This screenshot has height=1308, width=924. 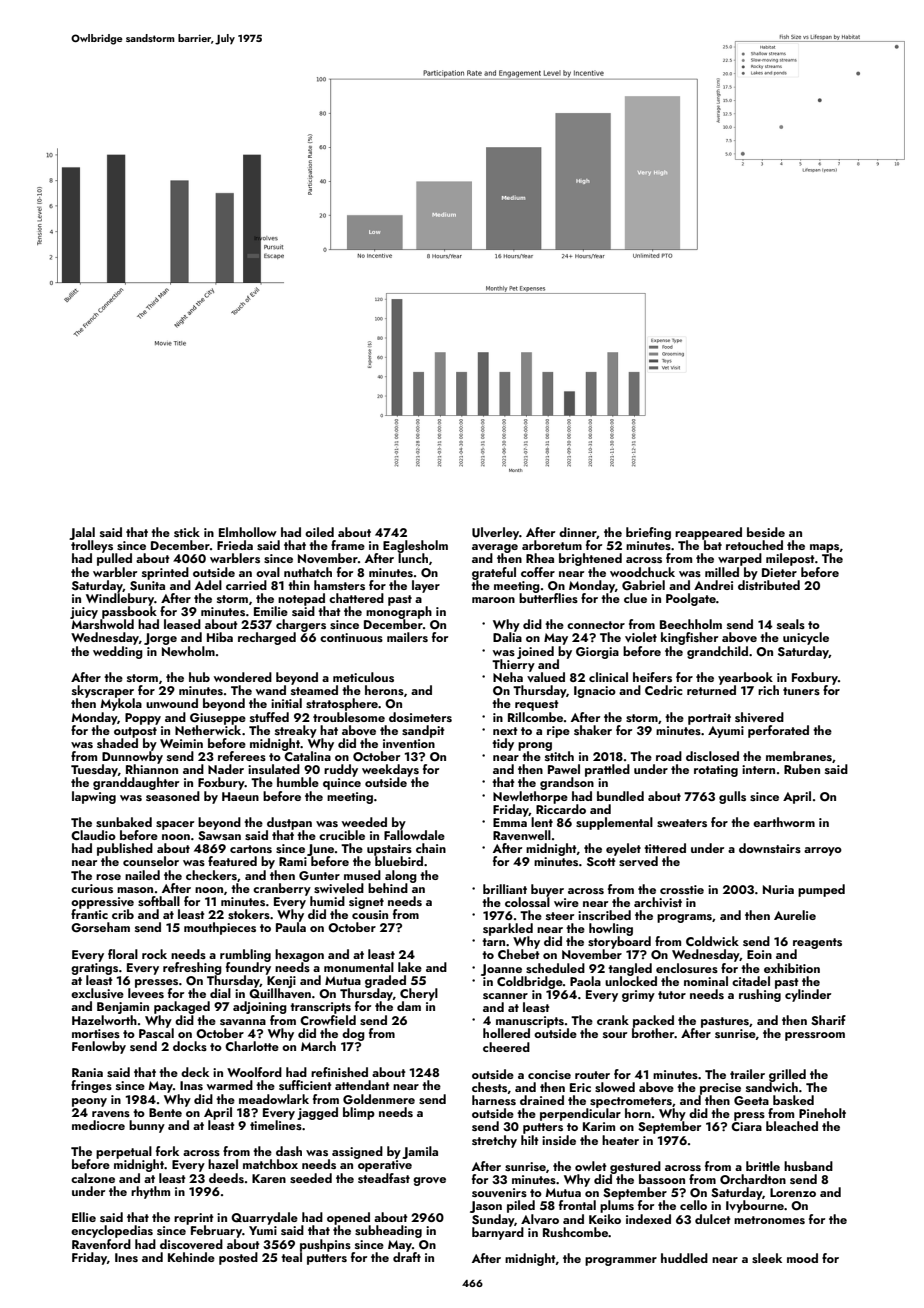 I want to click on distributed, so click(x=769, y=585).
